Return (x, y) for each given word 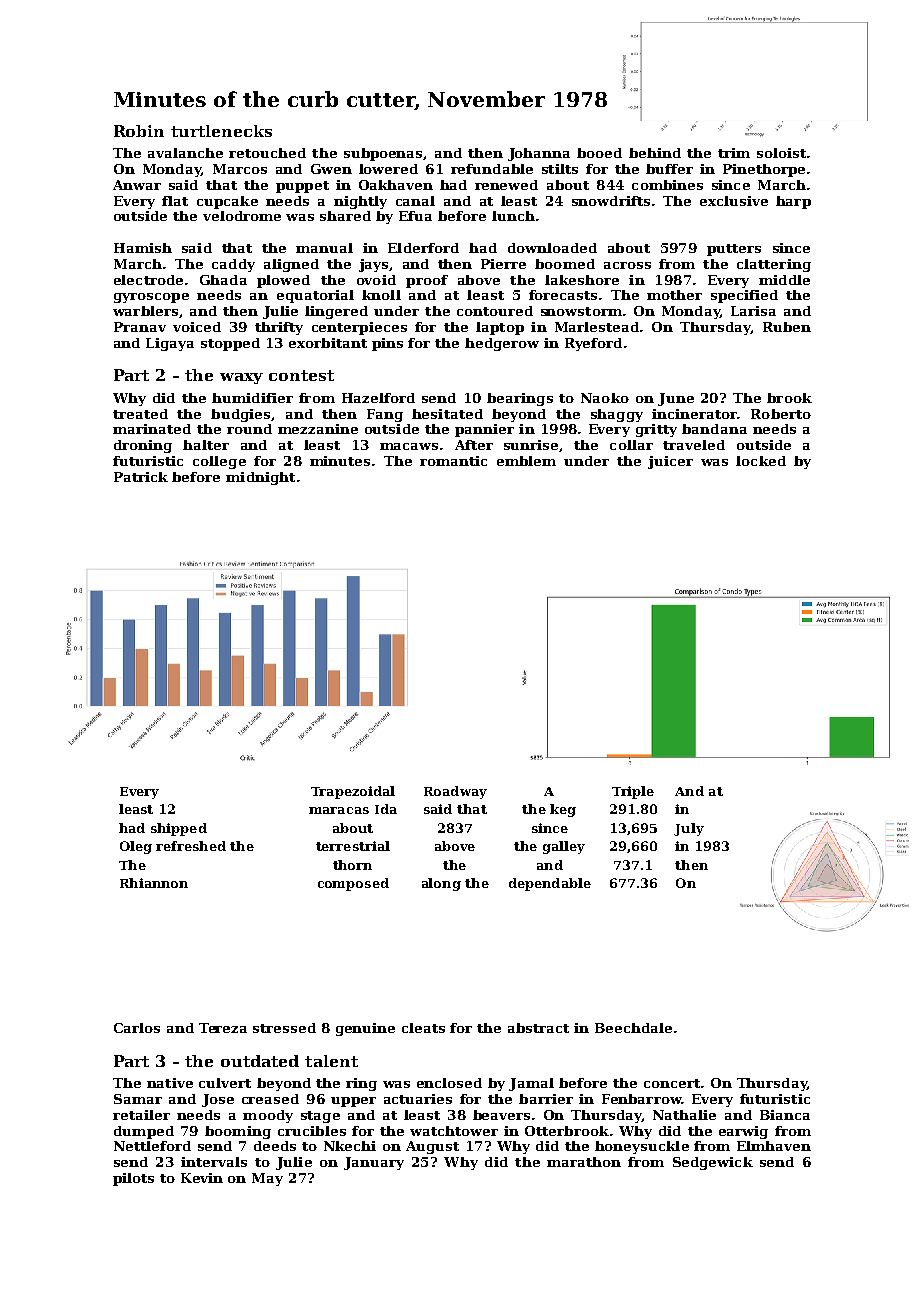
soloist (781, 153)
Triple (633, 792)
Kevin (202, 1178)
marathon (584, 1162)
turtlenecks (221, 131)
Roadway (455, 792)
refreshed (191, 846)
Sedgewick (713, 1163)
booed (599, 153)
